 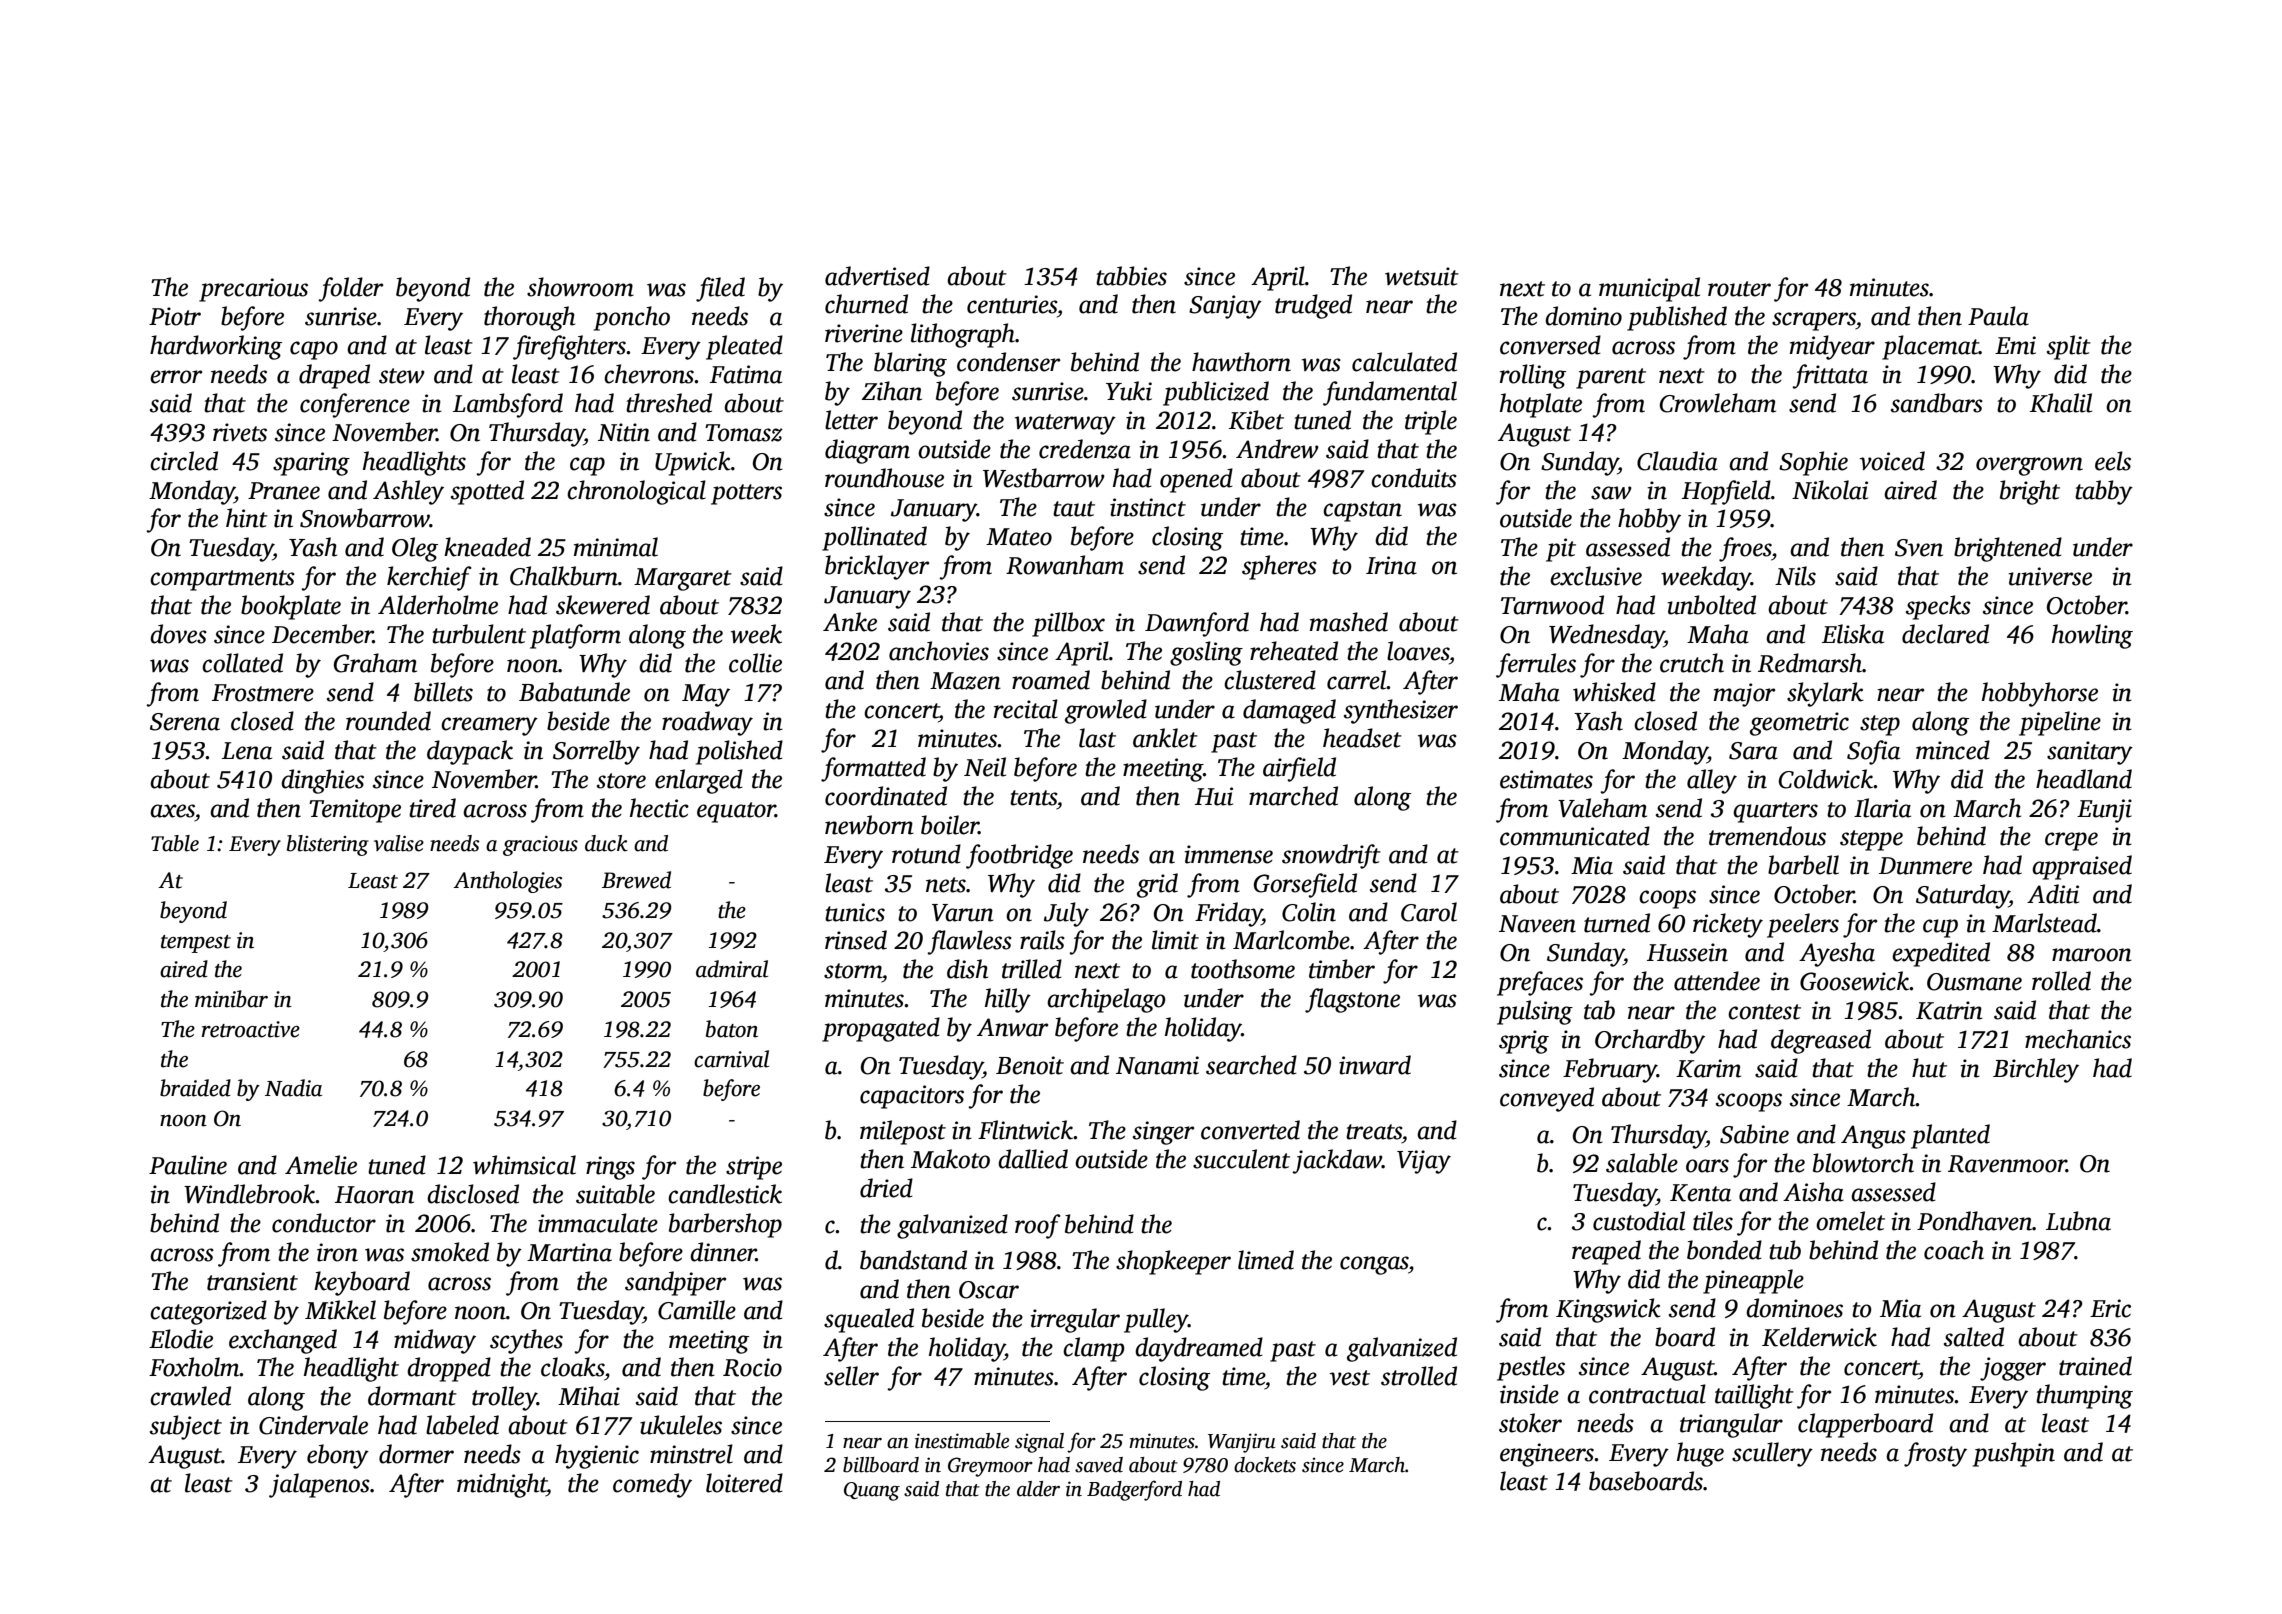 What do you see at coordinates (912, 1097) in the screenshot?
I see `capacitors` at bounding box center [912, 1097].
